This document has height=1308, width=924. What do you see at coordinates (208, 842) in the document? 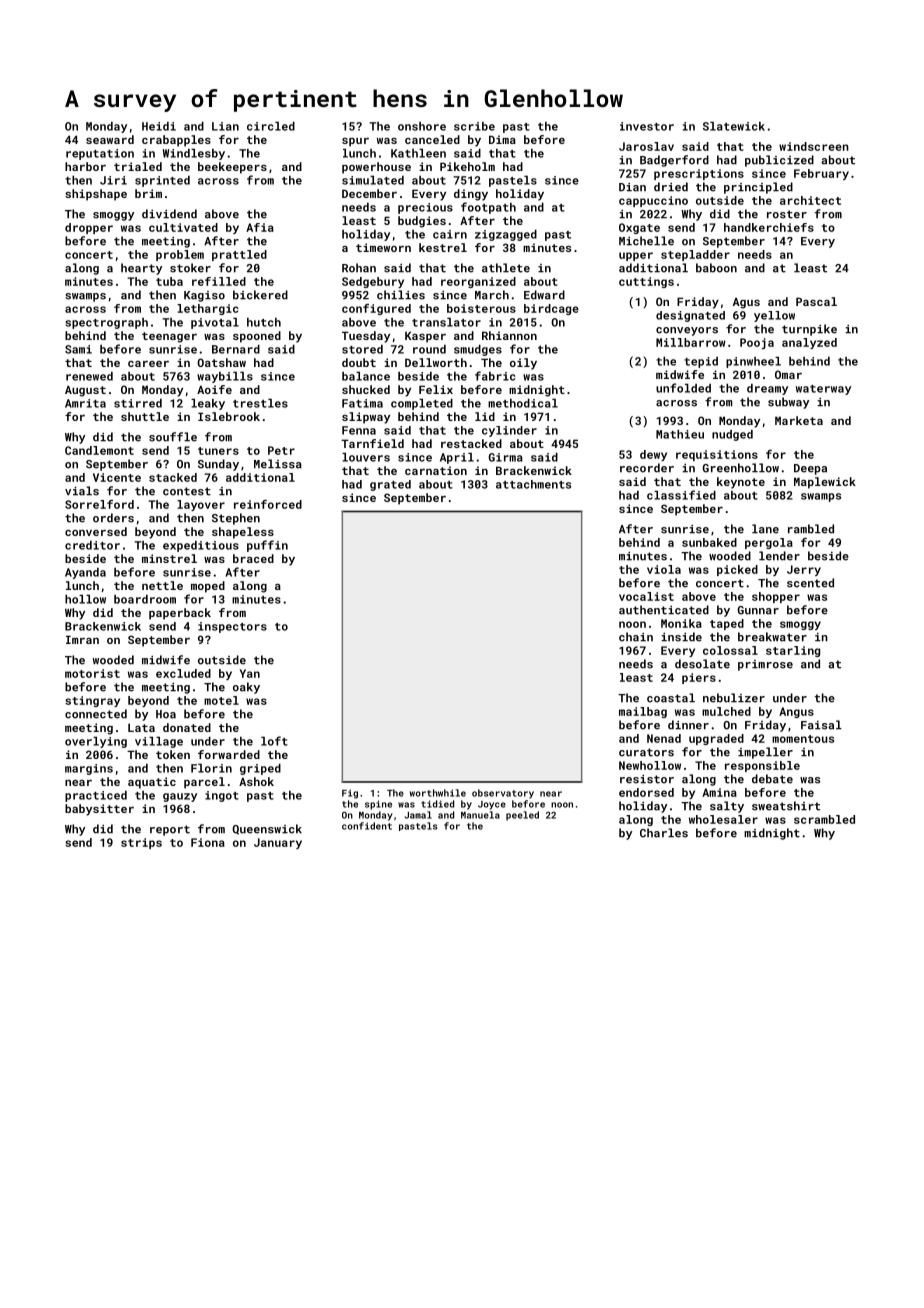
I see `Fiona` at bounding box center [208, 842].
